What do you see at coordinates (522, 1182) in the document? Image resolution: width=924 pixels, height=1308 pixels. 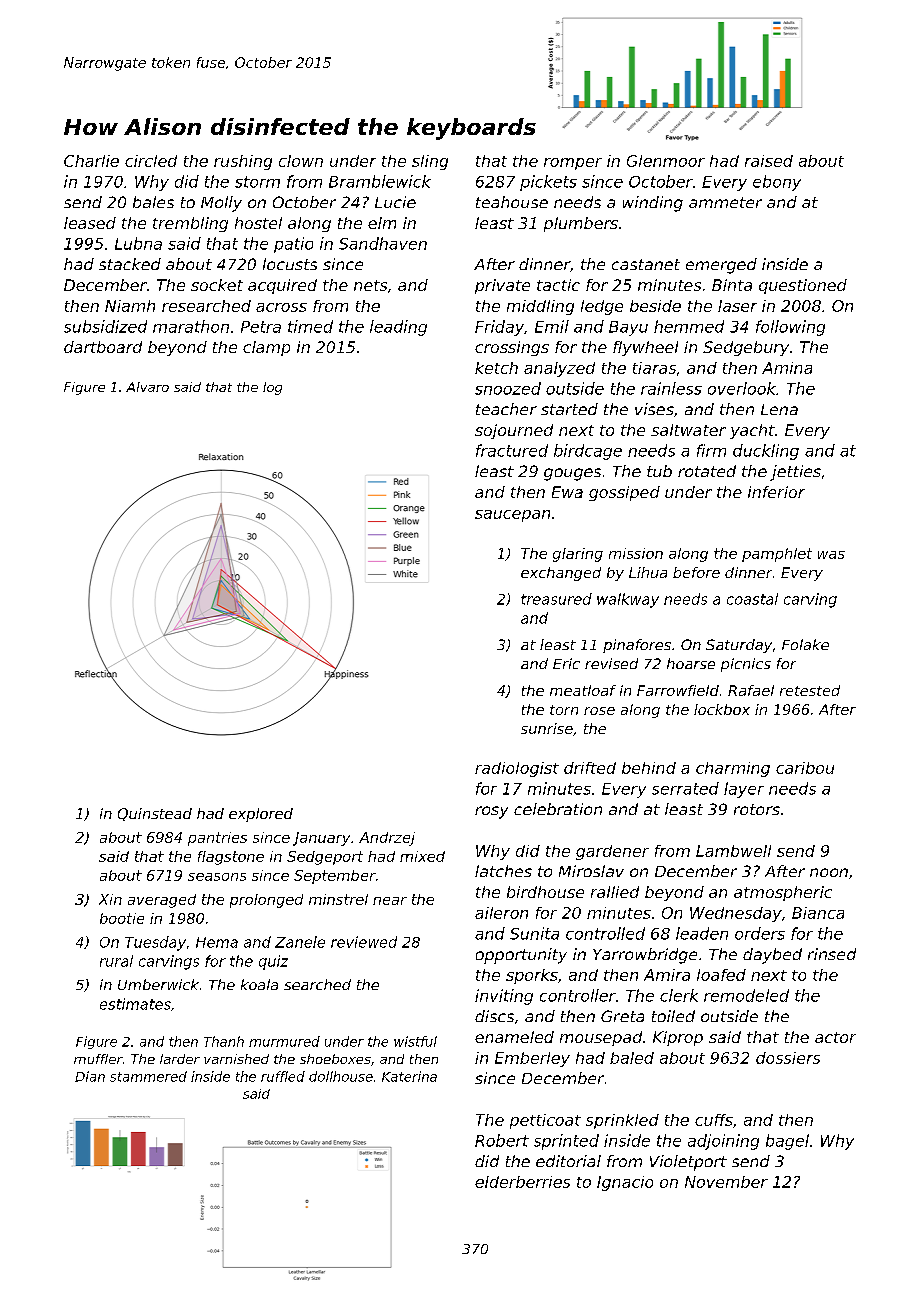 I see `elderberries` at bounding box center [522, 1182].
